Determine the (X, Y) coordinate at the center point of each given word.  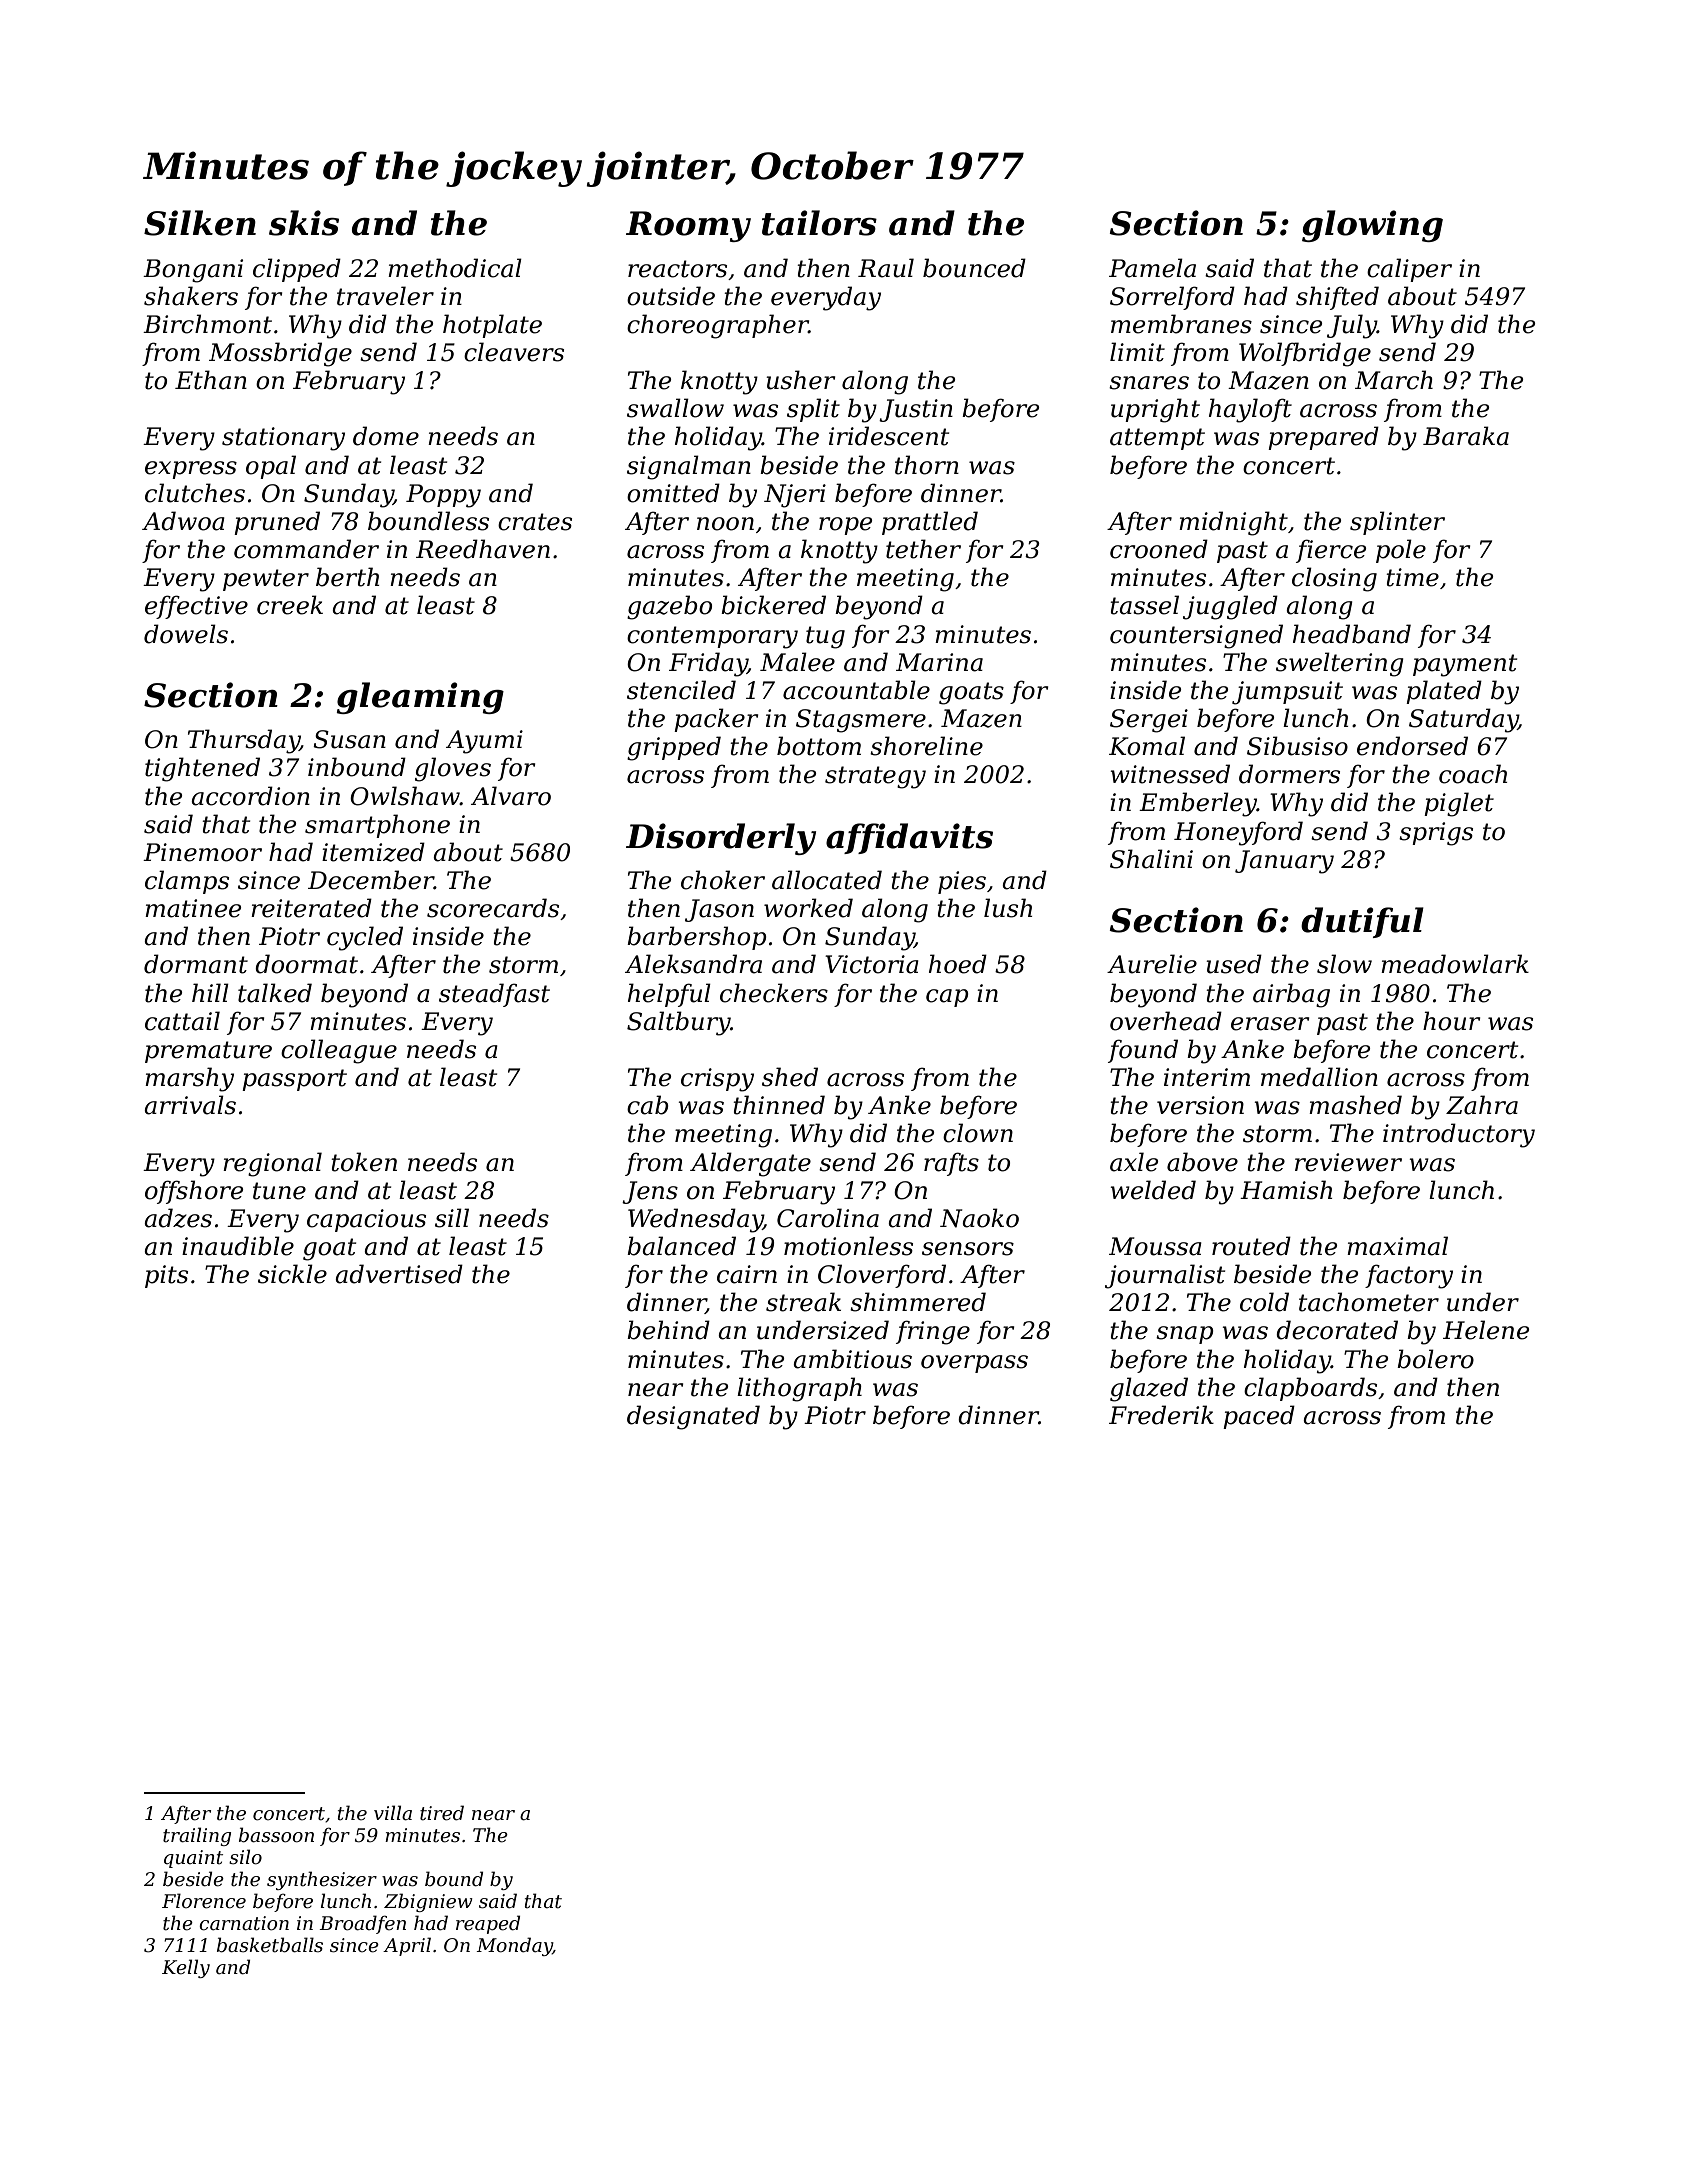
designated (693, 1417)
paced (1259, 1417)
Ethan (211, 380)
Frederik (1161, 1415)
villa (393, 1813)
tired (442, 1813)
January (1284, 862)
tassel (1144, 605)
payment (1465, 665)
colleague (339, 1051)
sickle (292, 1274)
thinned (779, 1105)
